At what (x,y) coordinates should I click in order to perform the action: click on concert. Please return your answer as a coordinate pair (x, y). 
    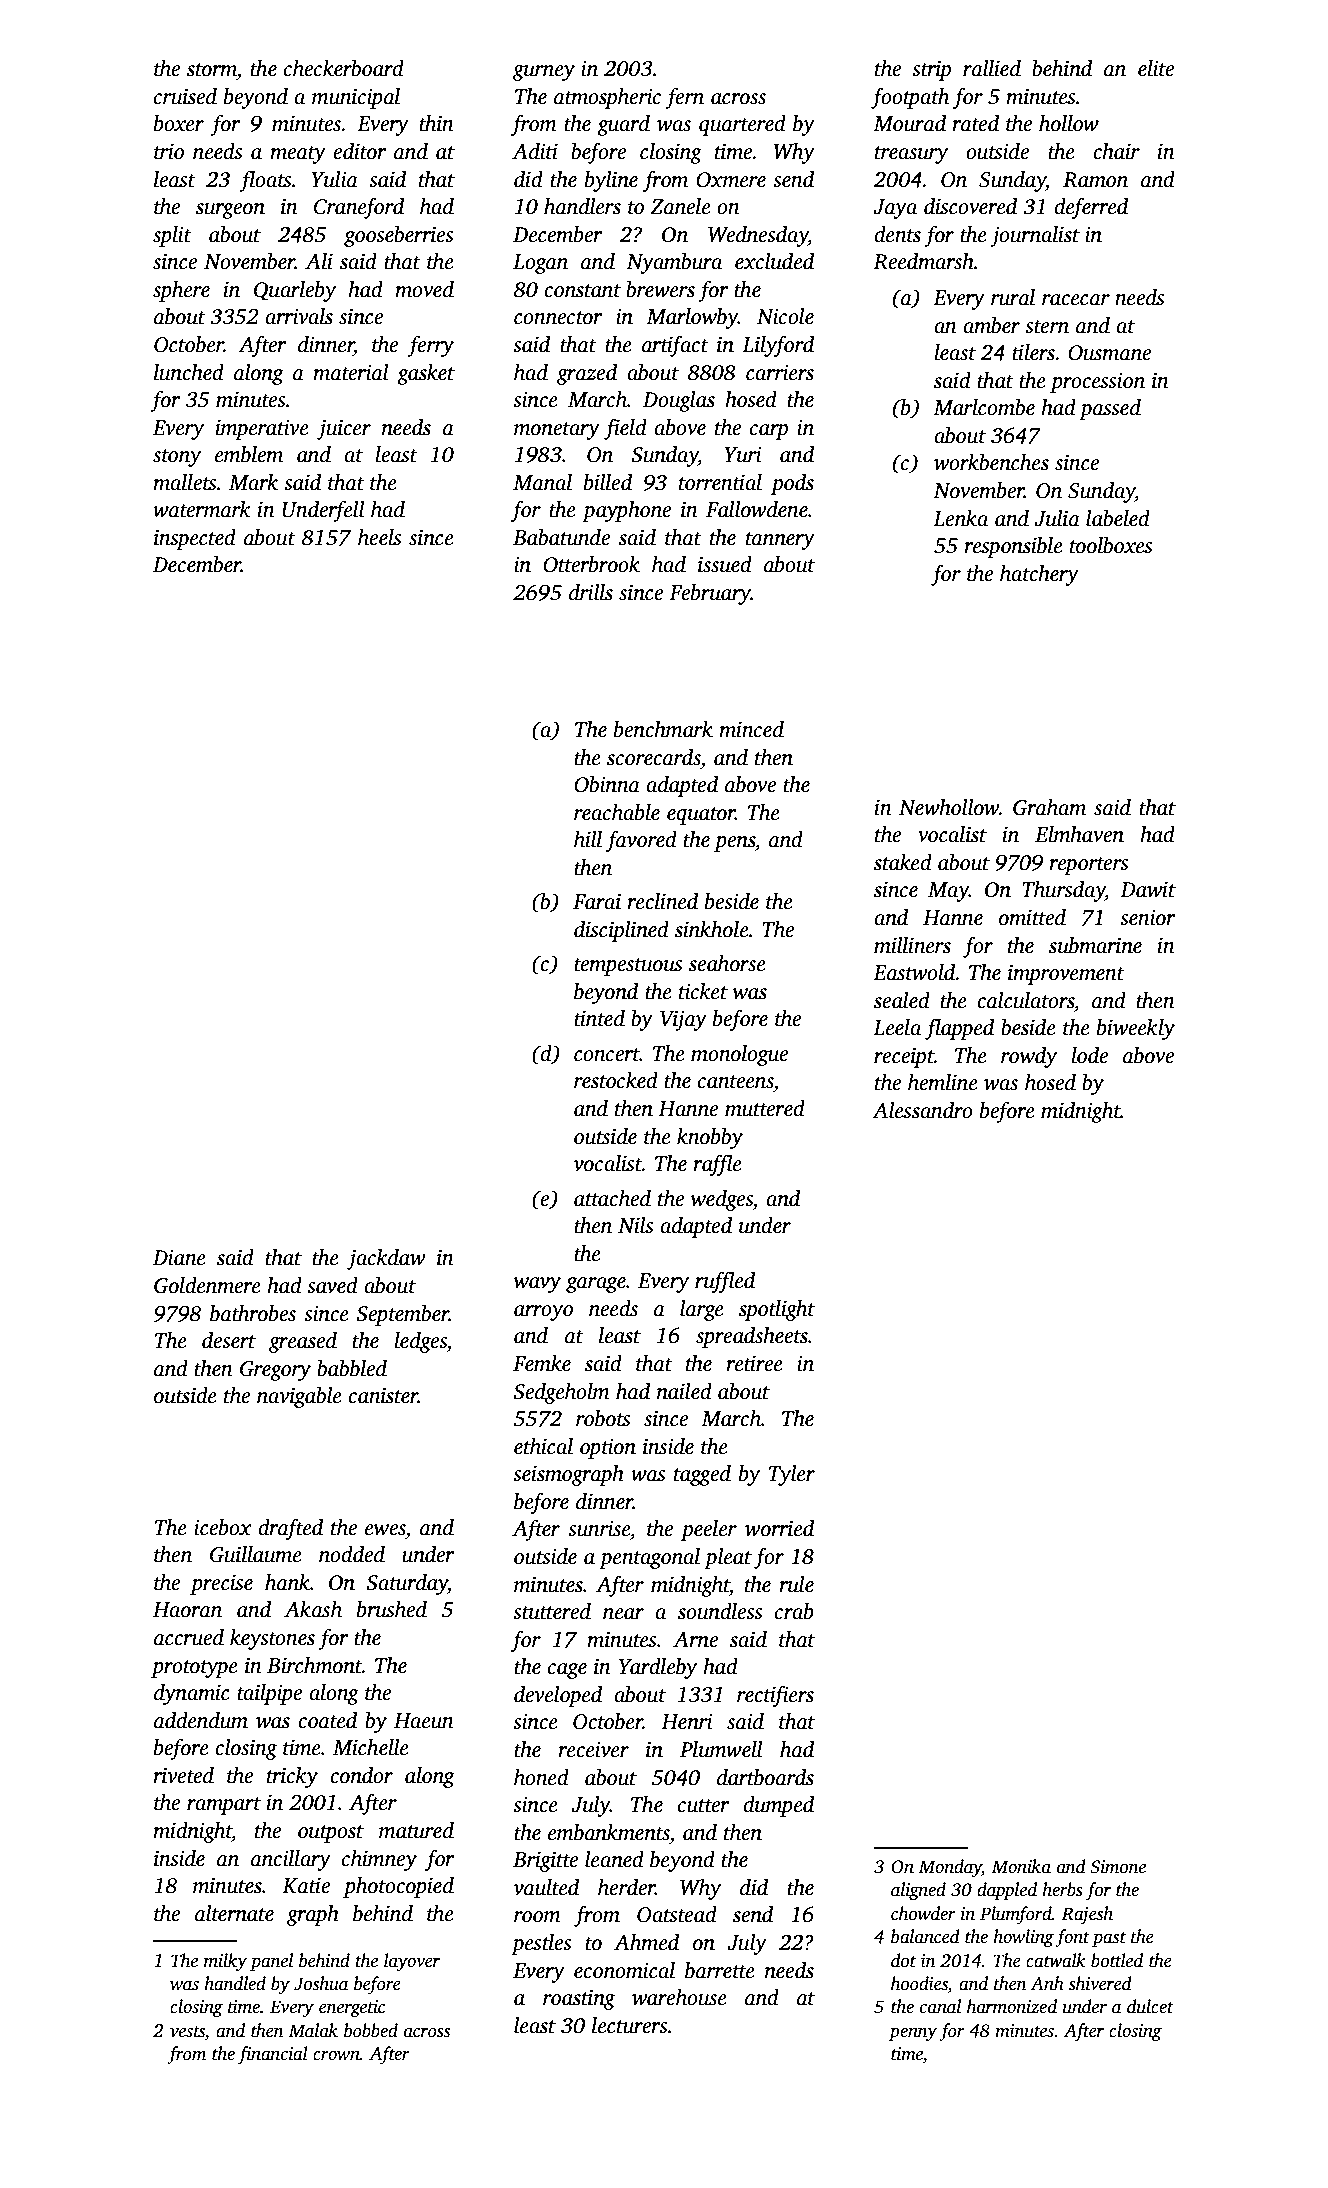
    Looking at the image, I should click on (607, 1055).
